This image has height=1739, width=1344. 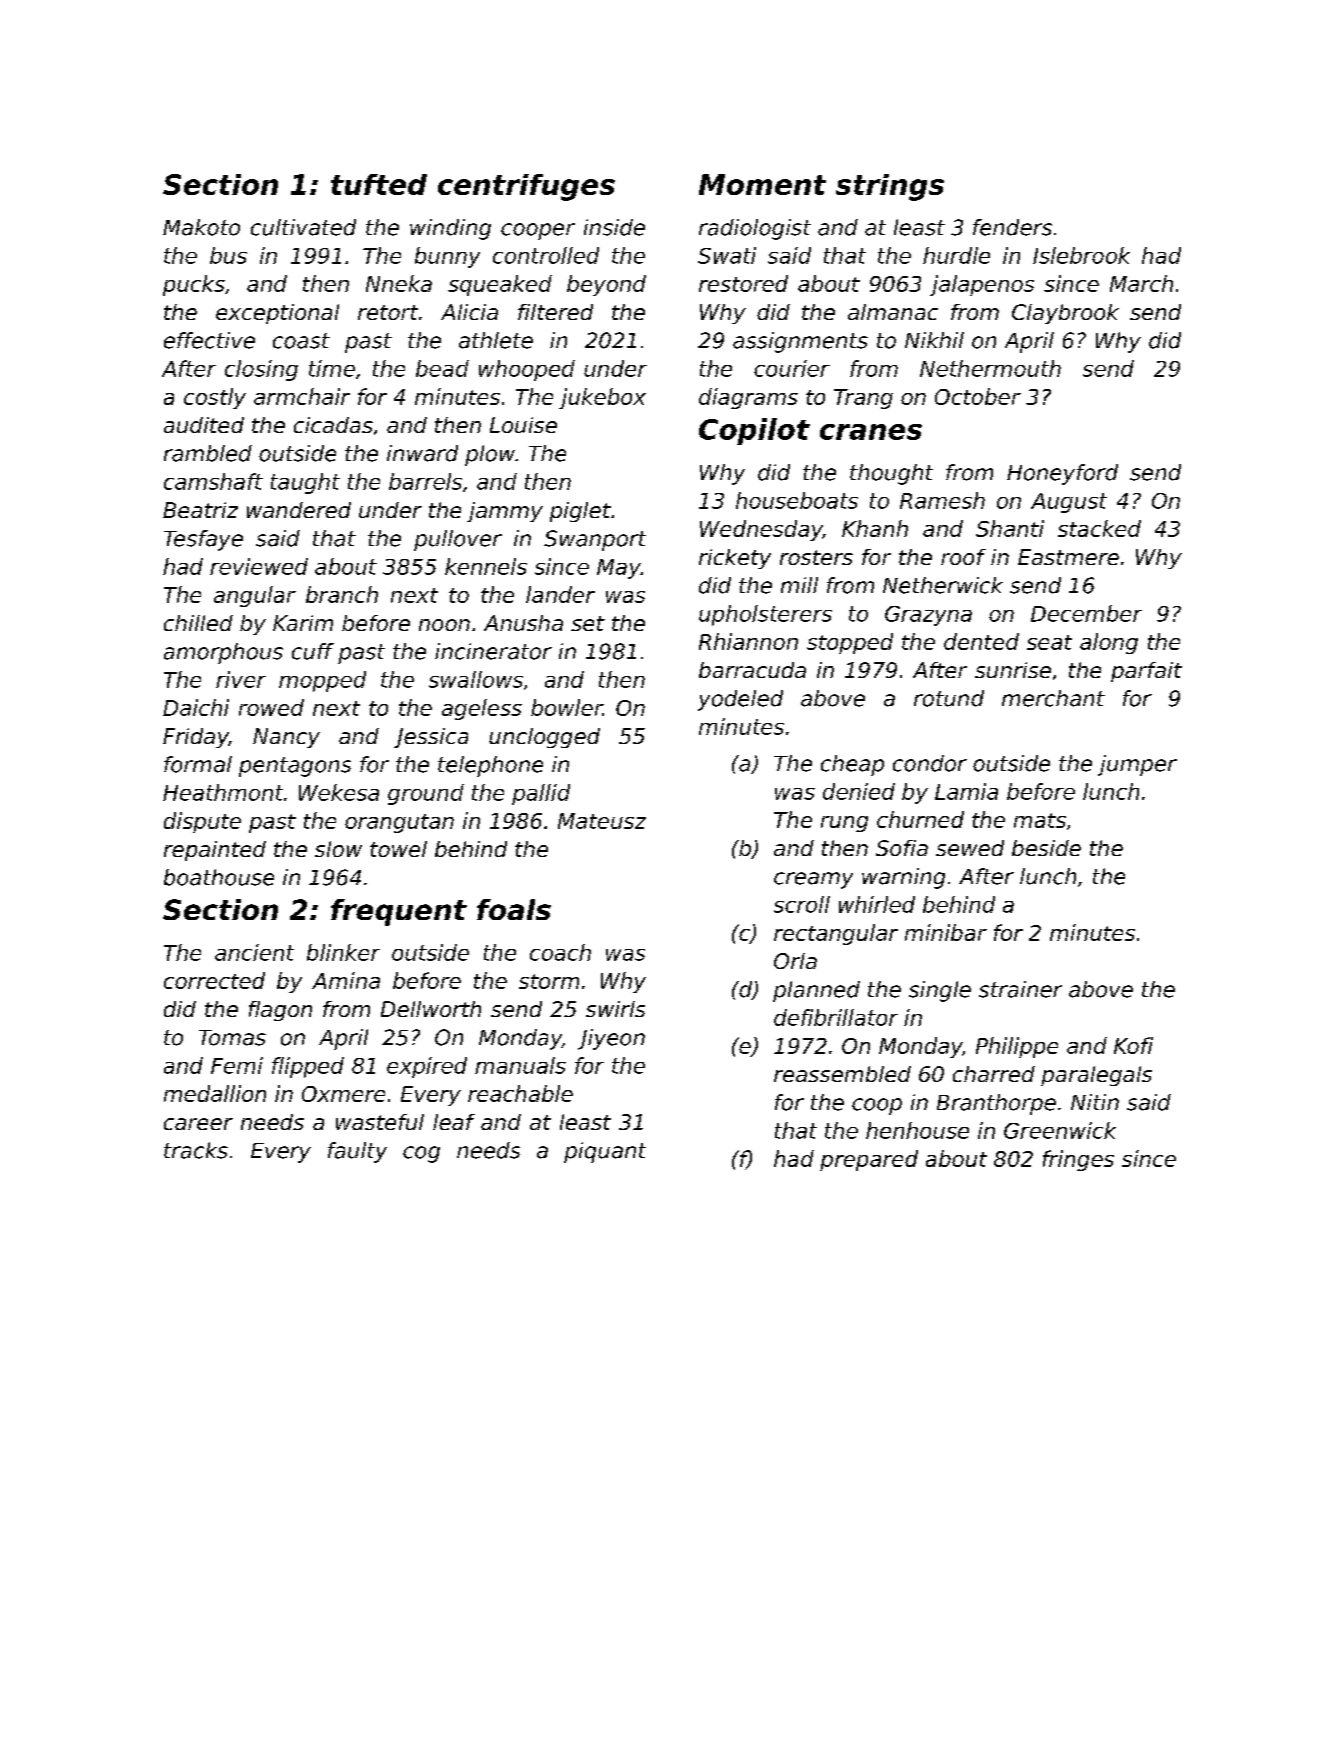 What do you see at coordinates (606, 285) in the image?
I see `beyond` at bounding box center [606, 285].
